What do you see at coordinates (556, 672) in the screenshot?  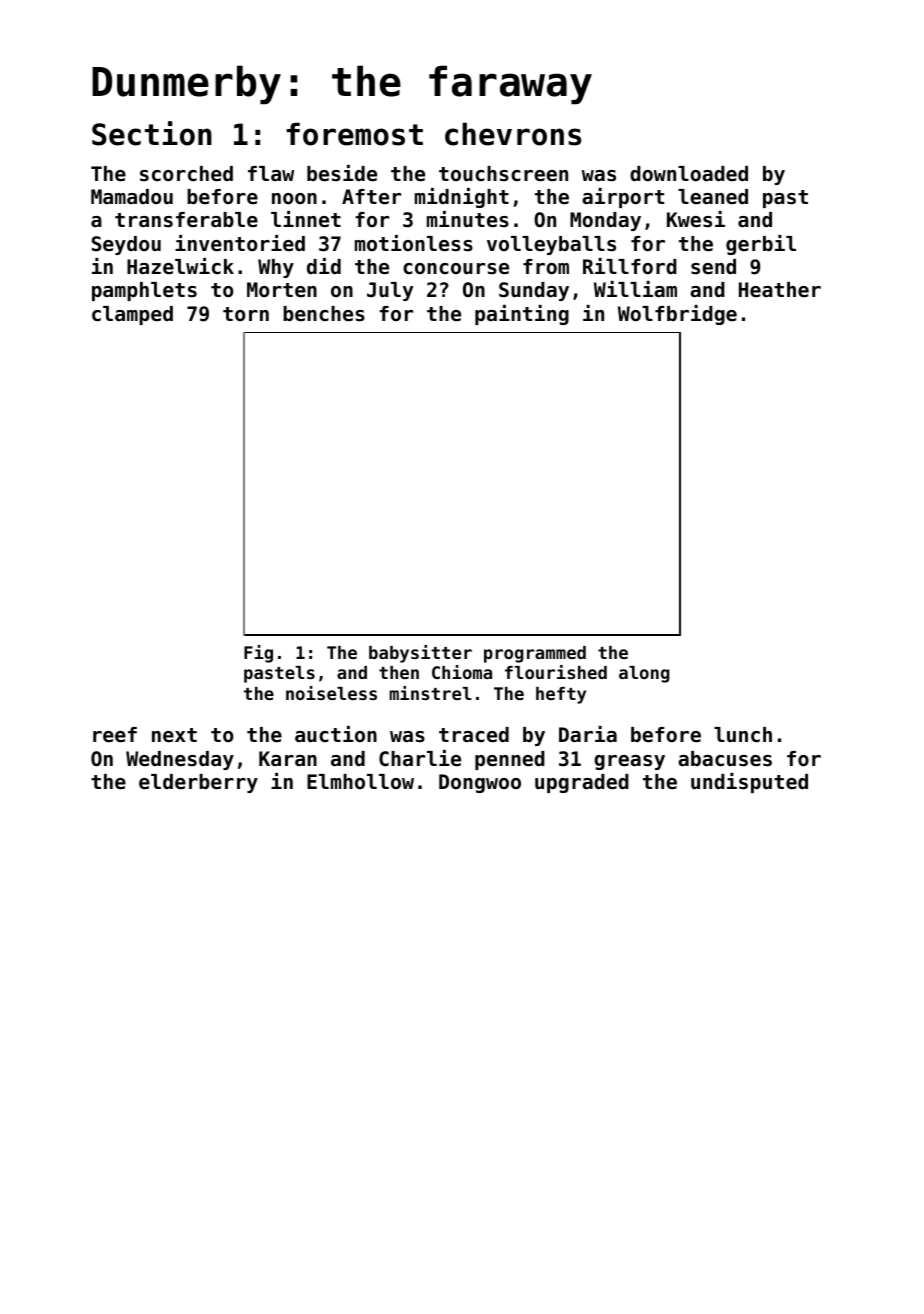 I see `flourished` at bounding box center [556, 672].
